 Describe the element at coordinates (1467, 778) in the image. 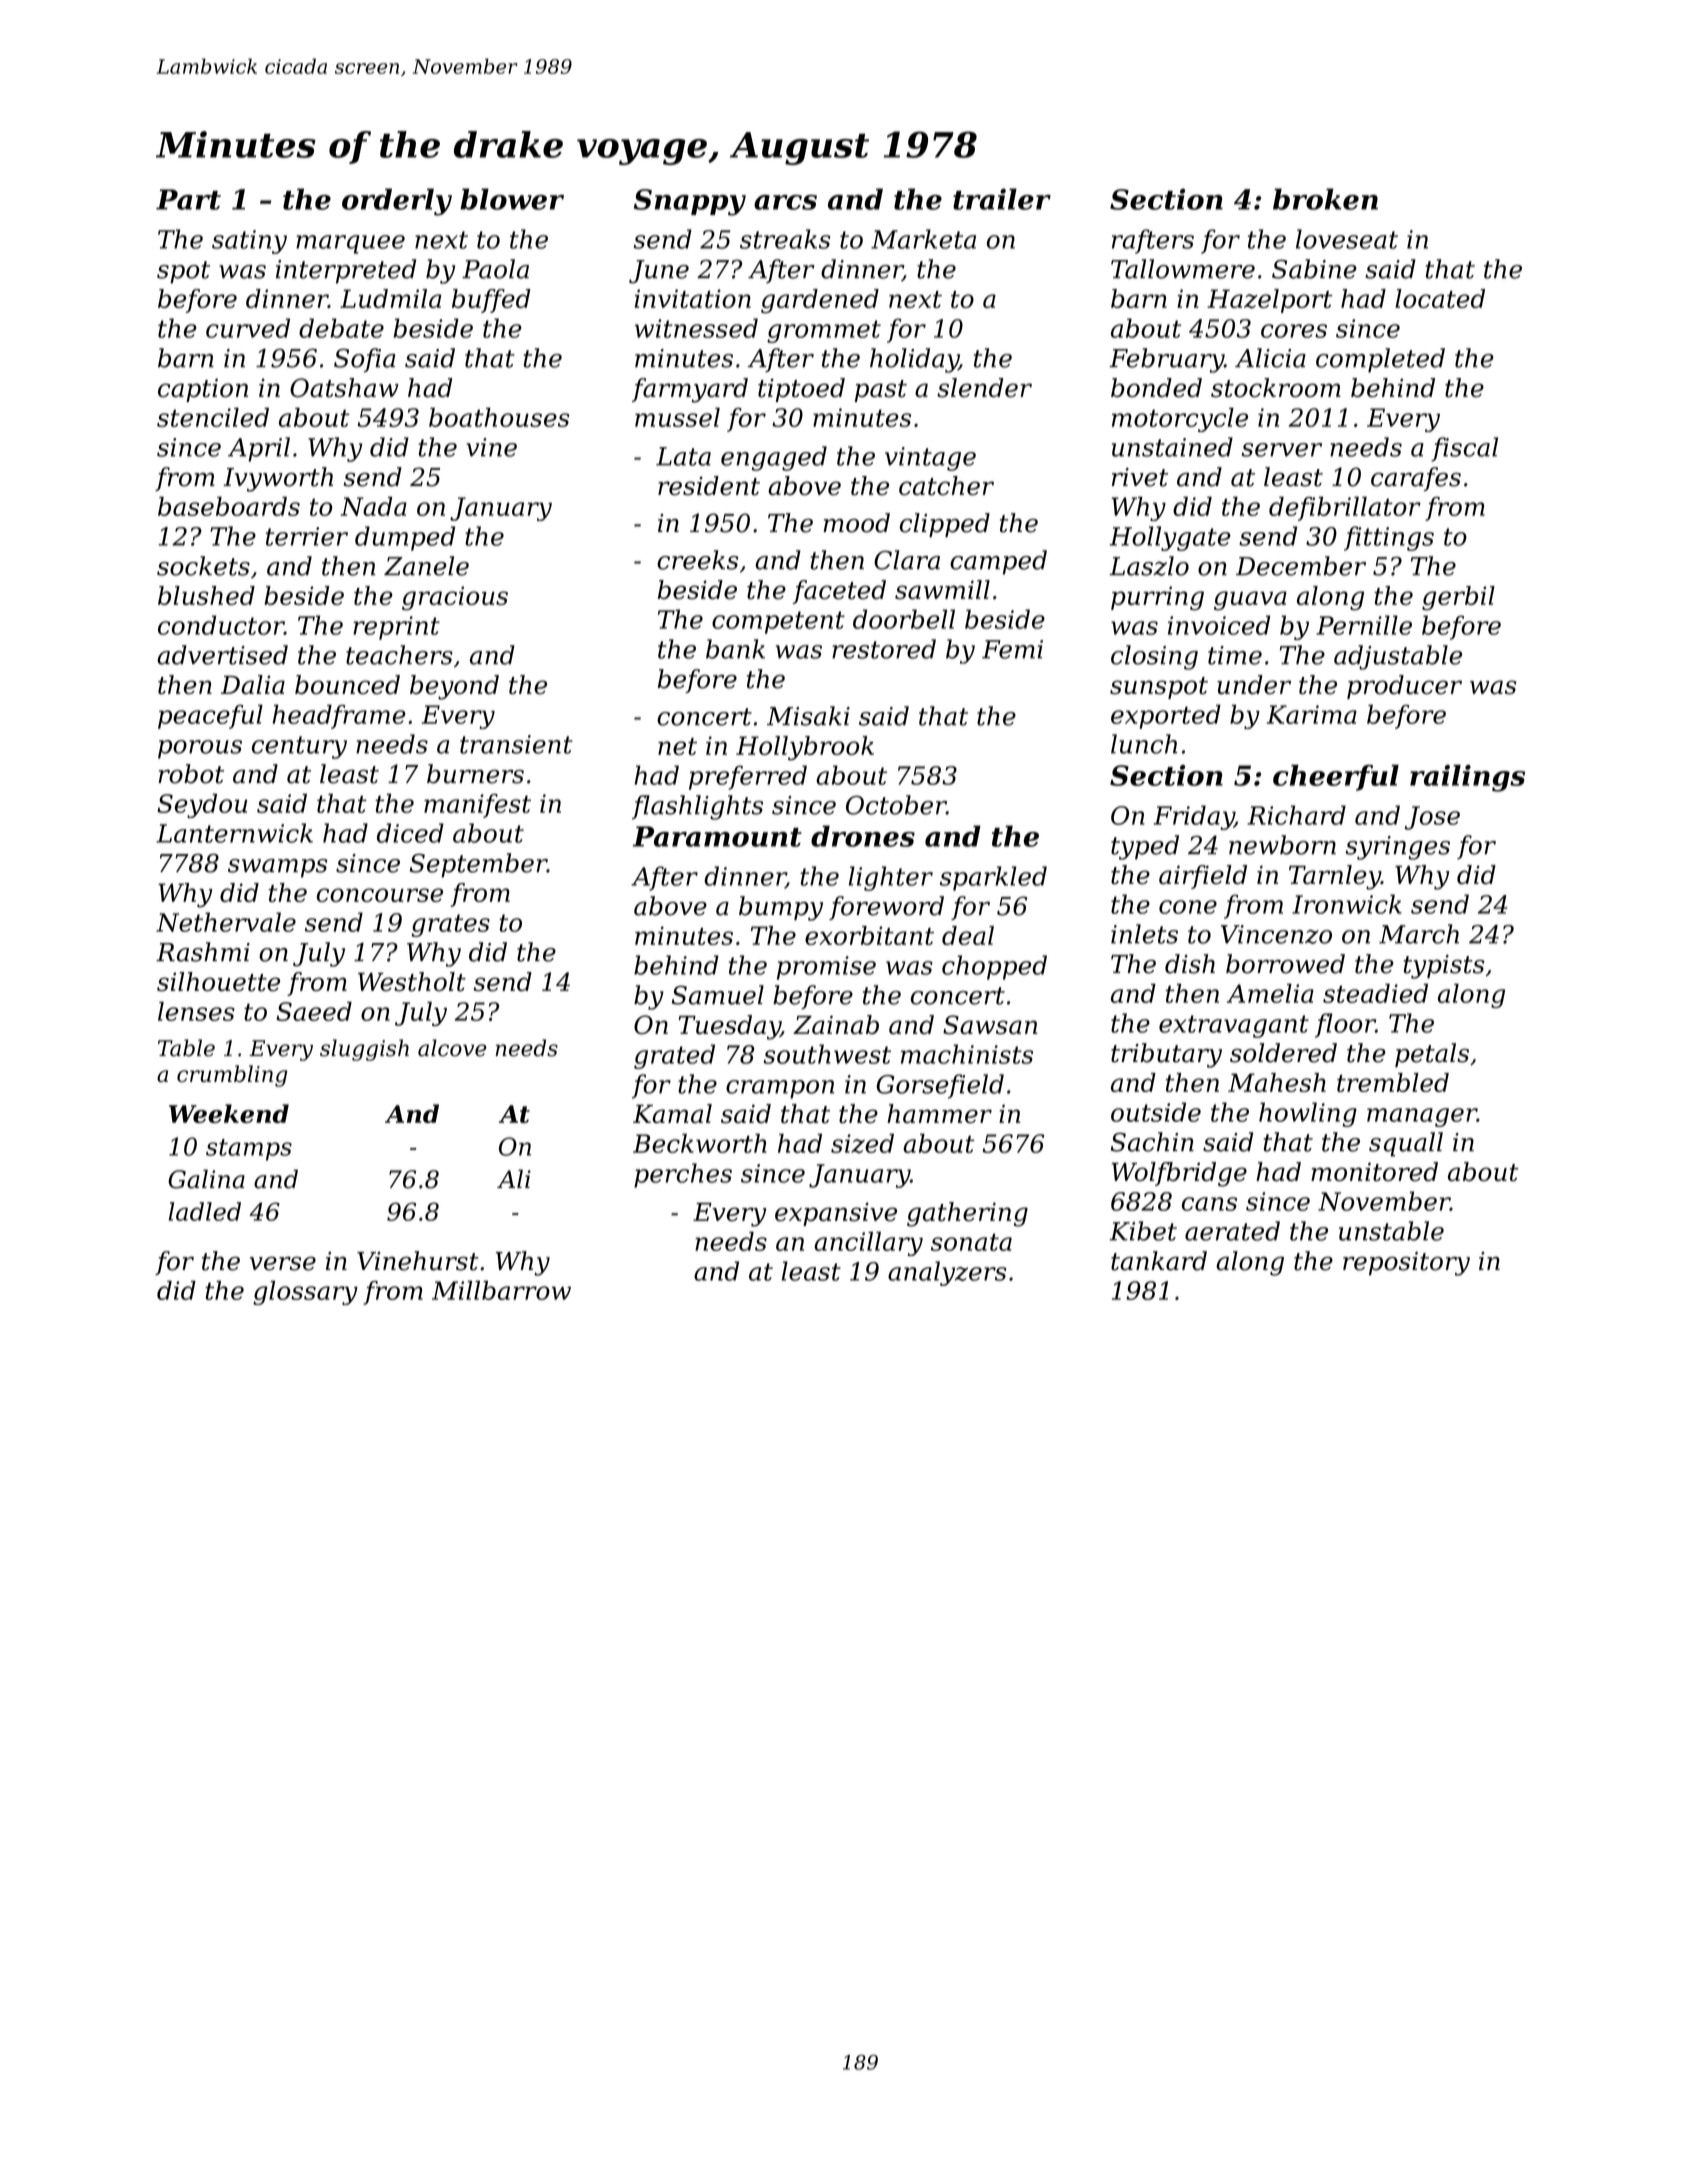

I see `railings` at that location.
